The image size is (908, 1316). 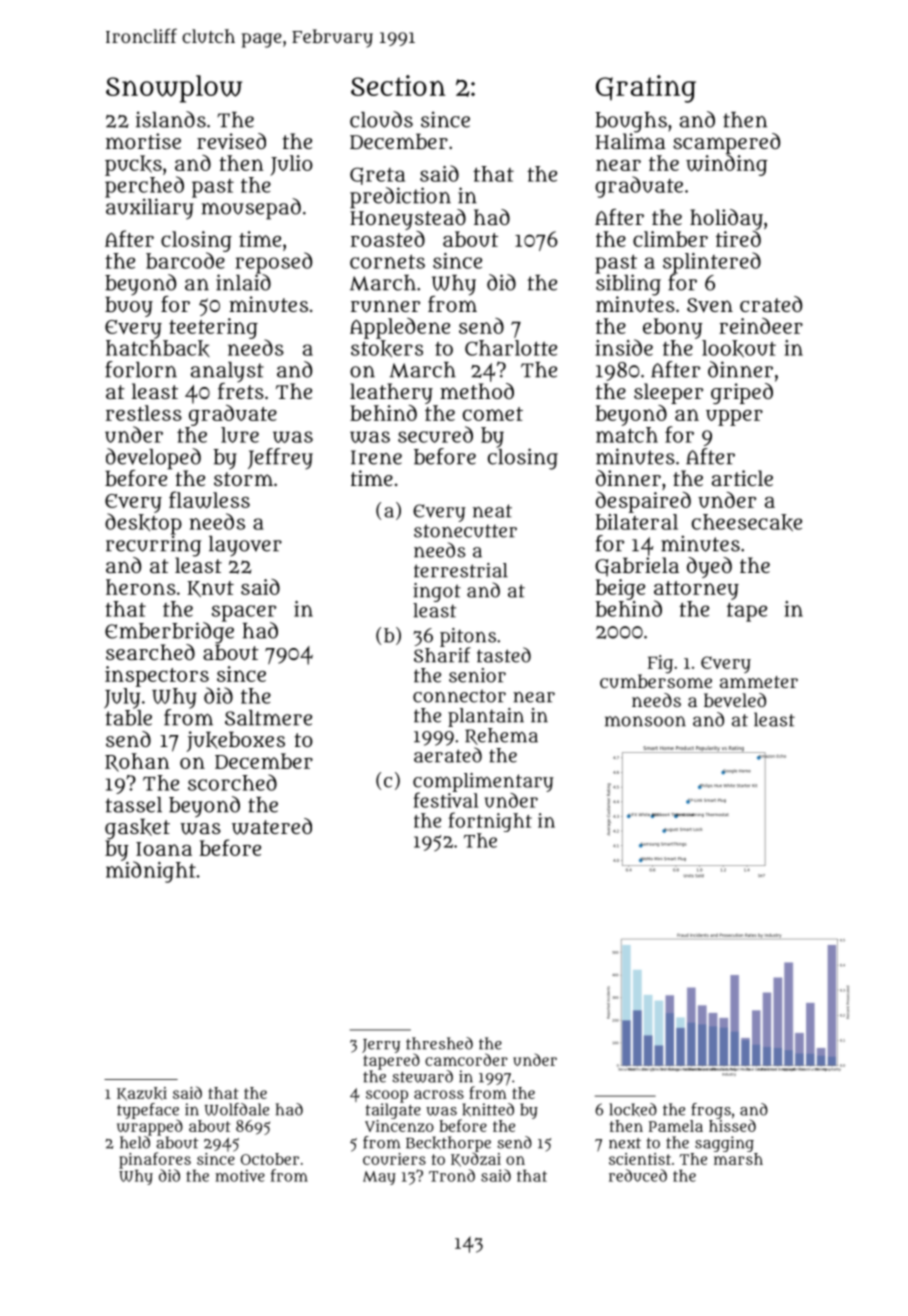 What do you see at coordinates (735, 700) in the screenshot?
I see `beveled` at bounding box center [735, 700].
